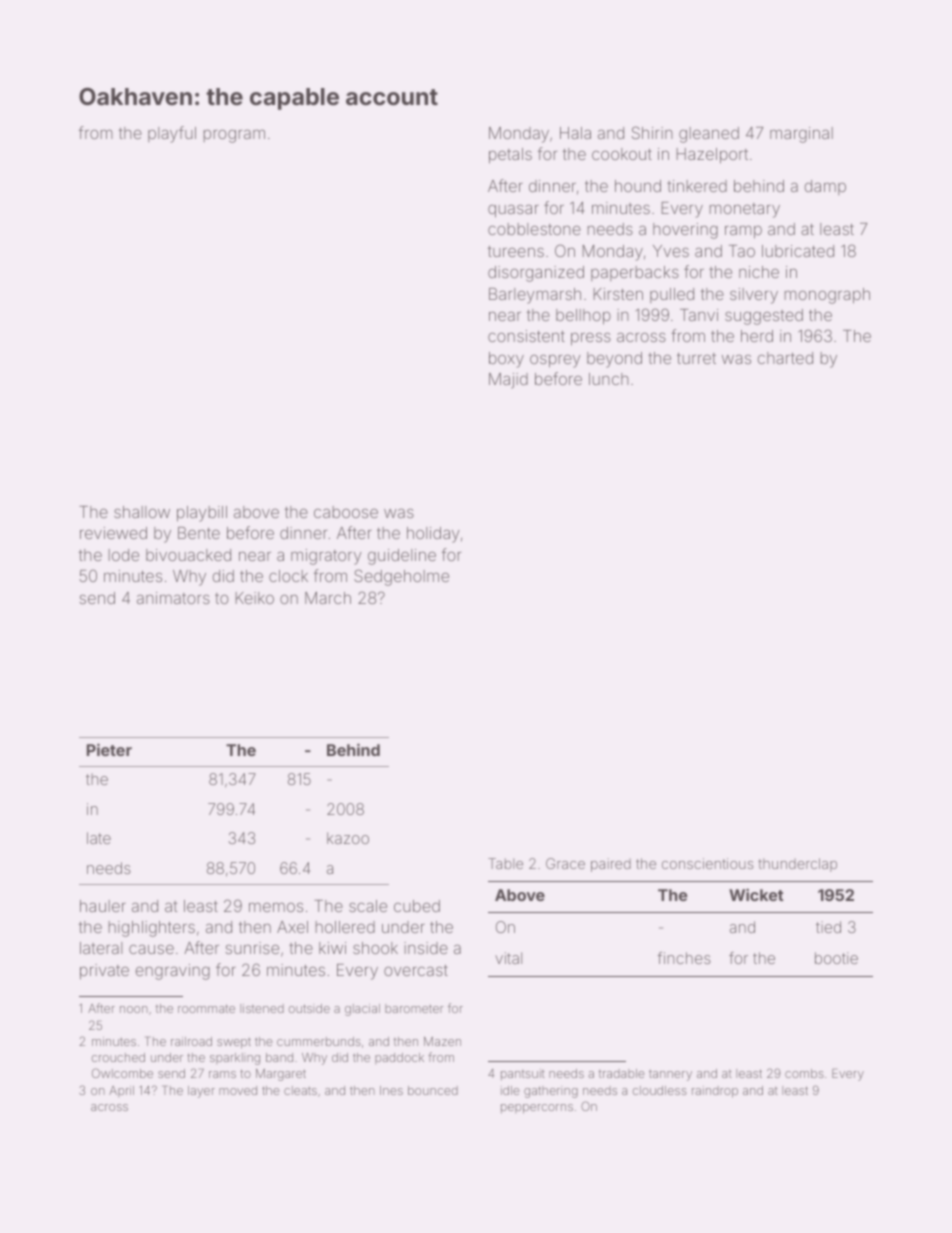 This screenshot has width=952, height=1233. I want to click on raindrop, so click(715, 1092).
